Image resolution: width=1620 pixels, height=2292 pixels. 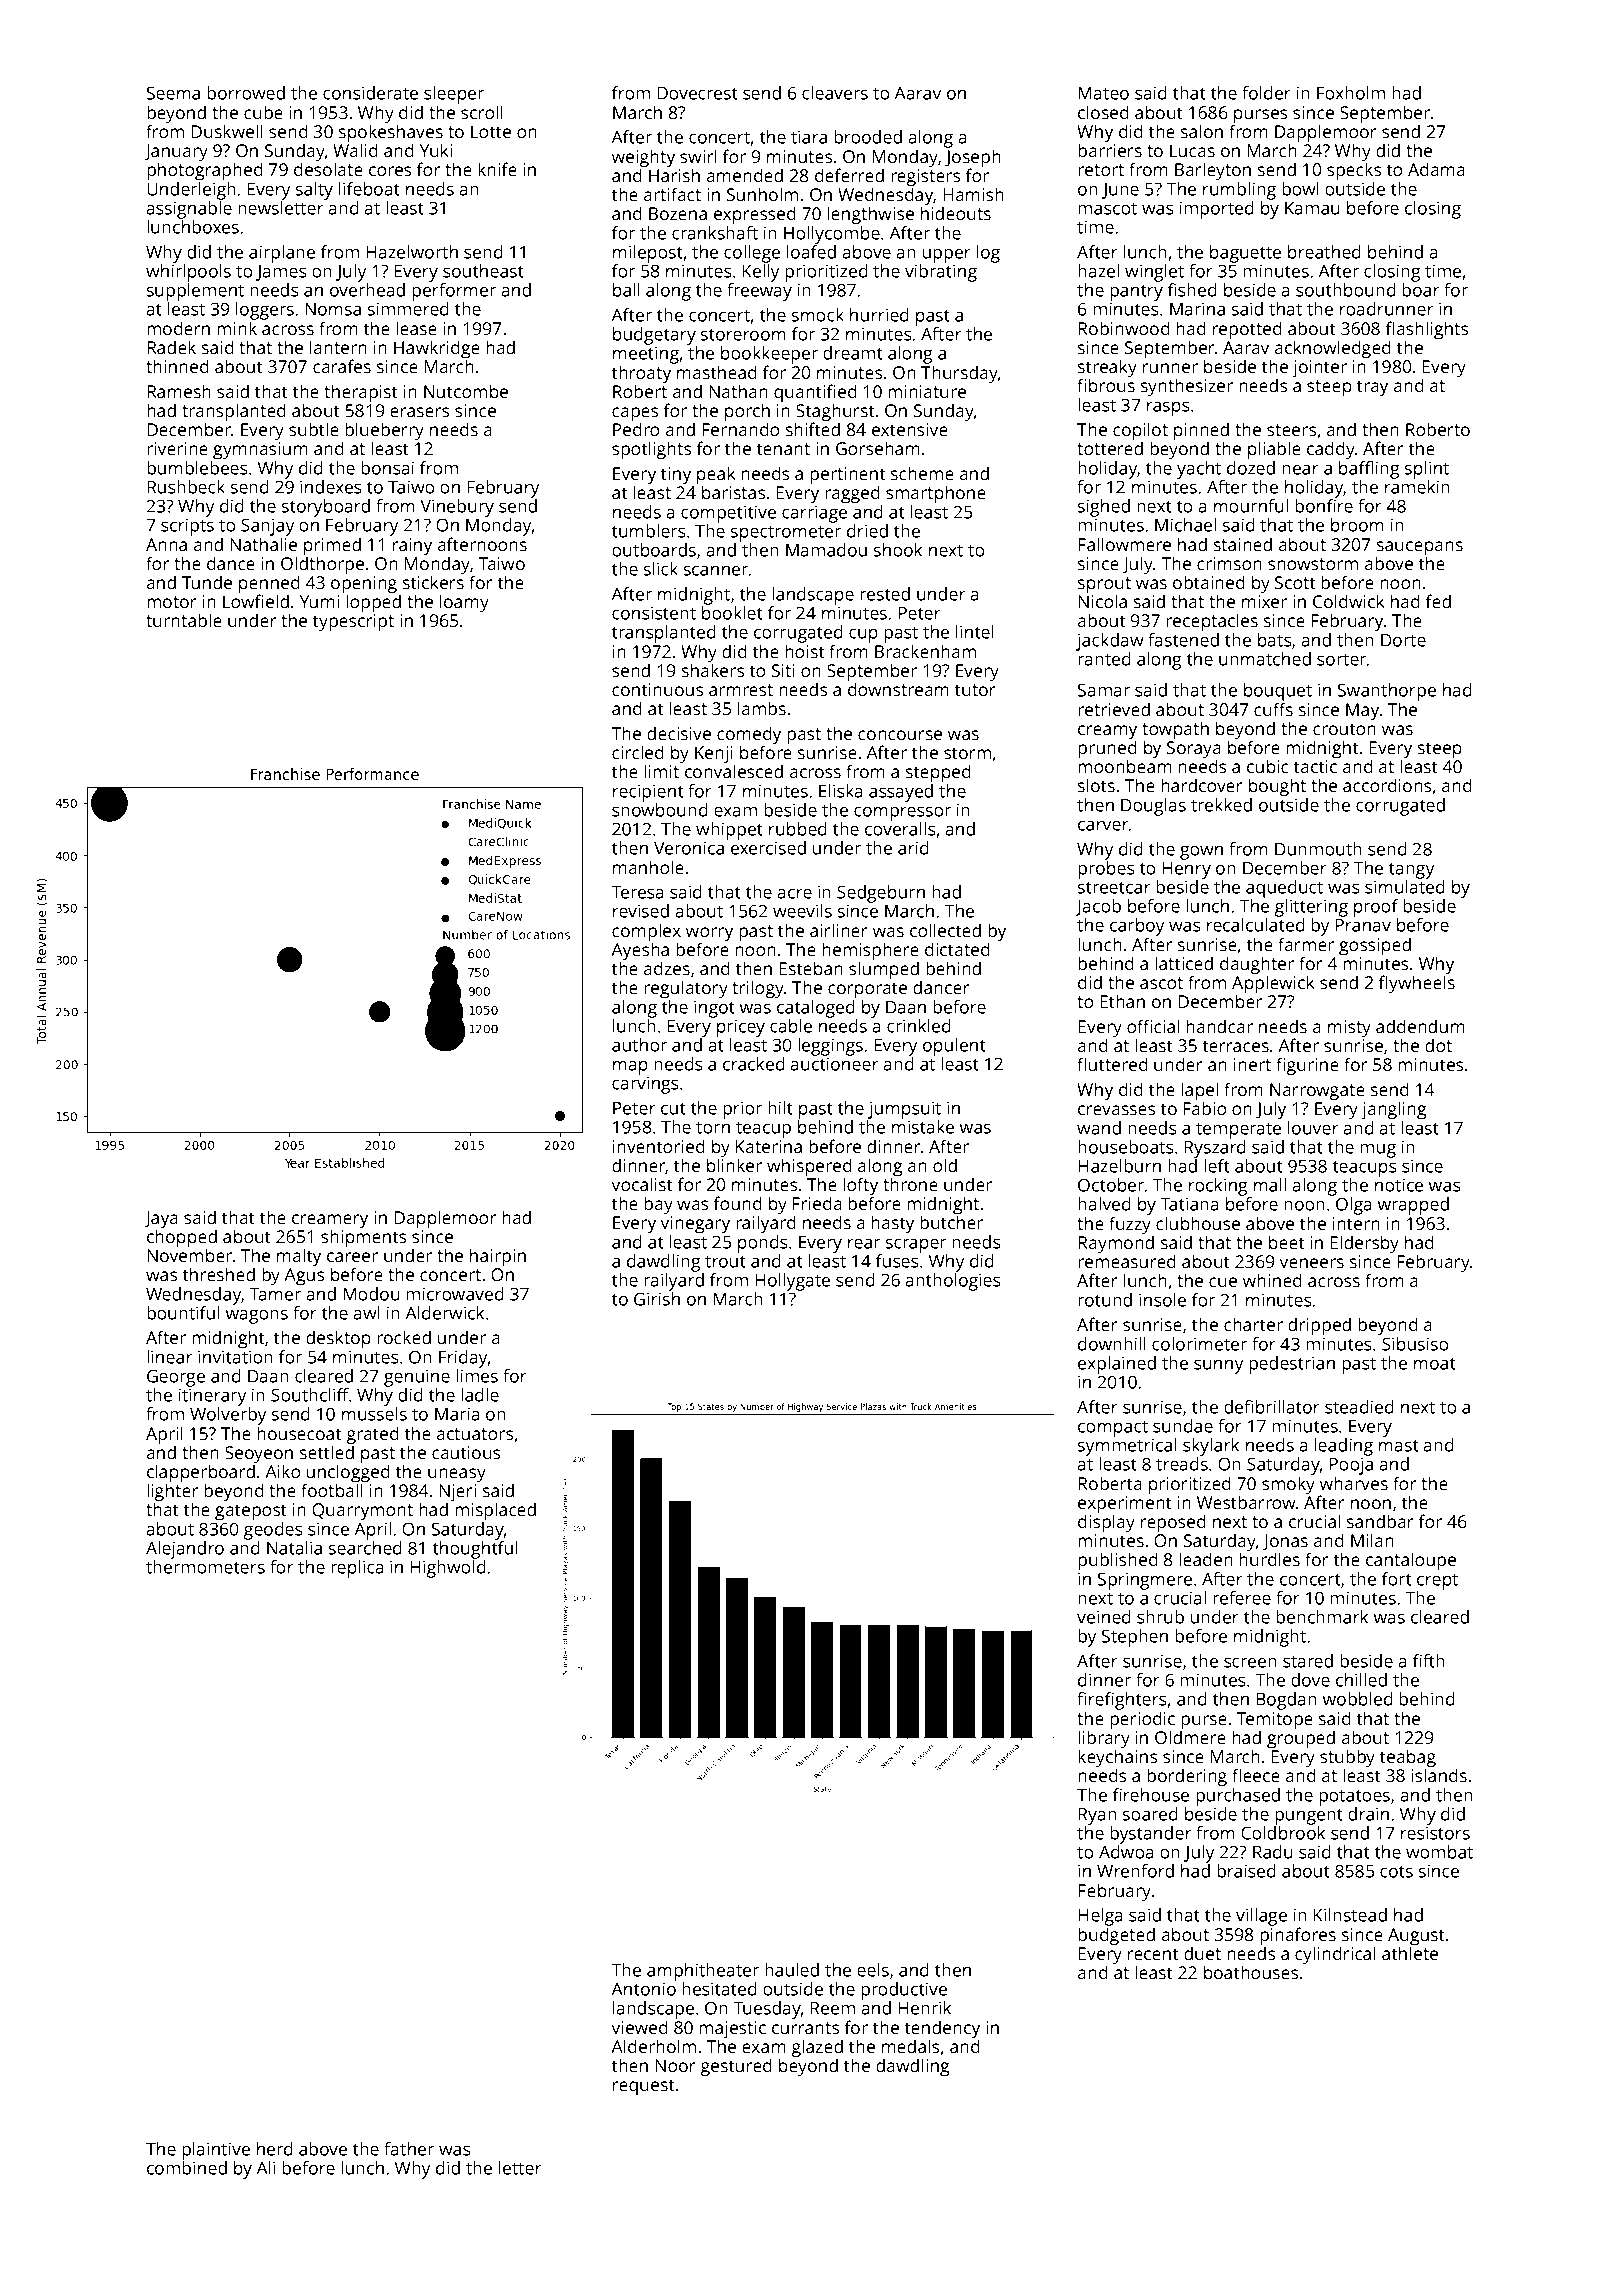 I want to click on misplaced, so click(x=495, y=1511).
